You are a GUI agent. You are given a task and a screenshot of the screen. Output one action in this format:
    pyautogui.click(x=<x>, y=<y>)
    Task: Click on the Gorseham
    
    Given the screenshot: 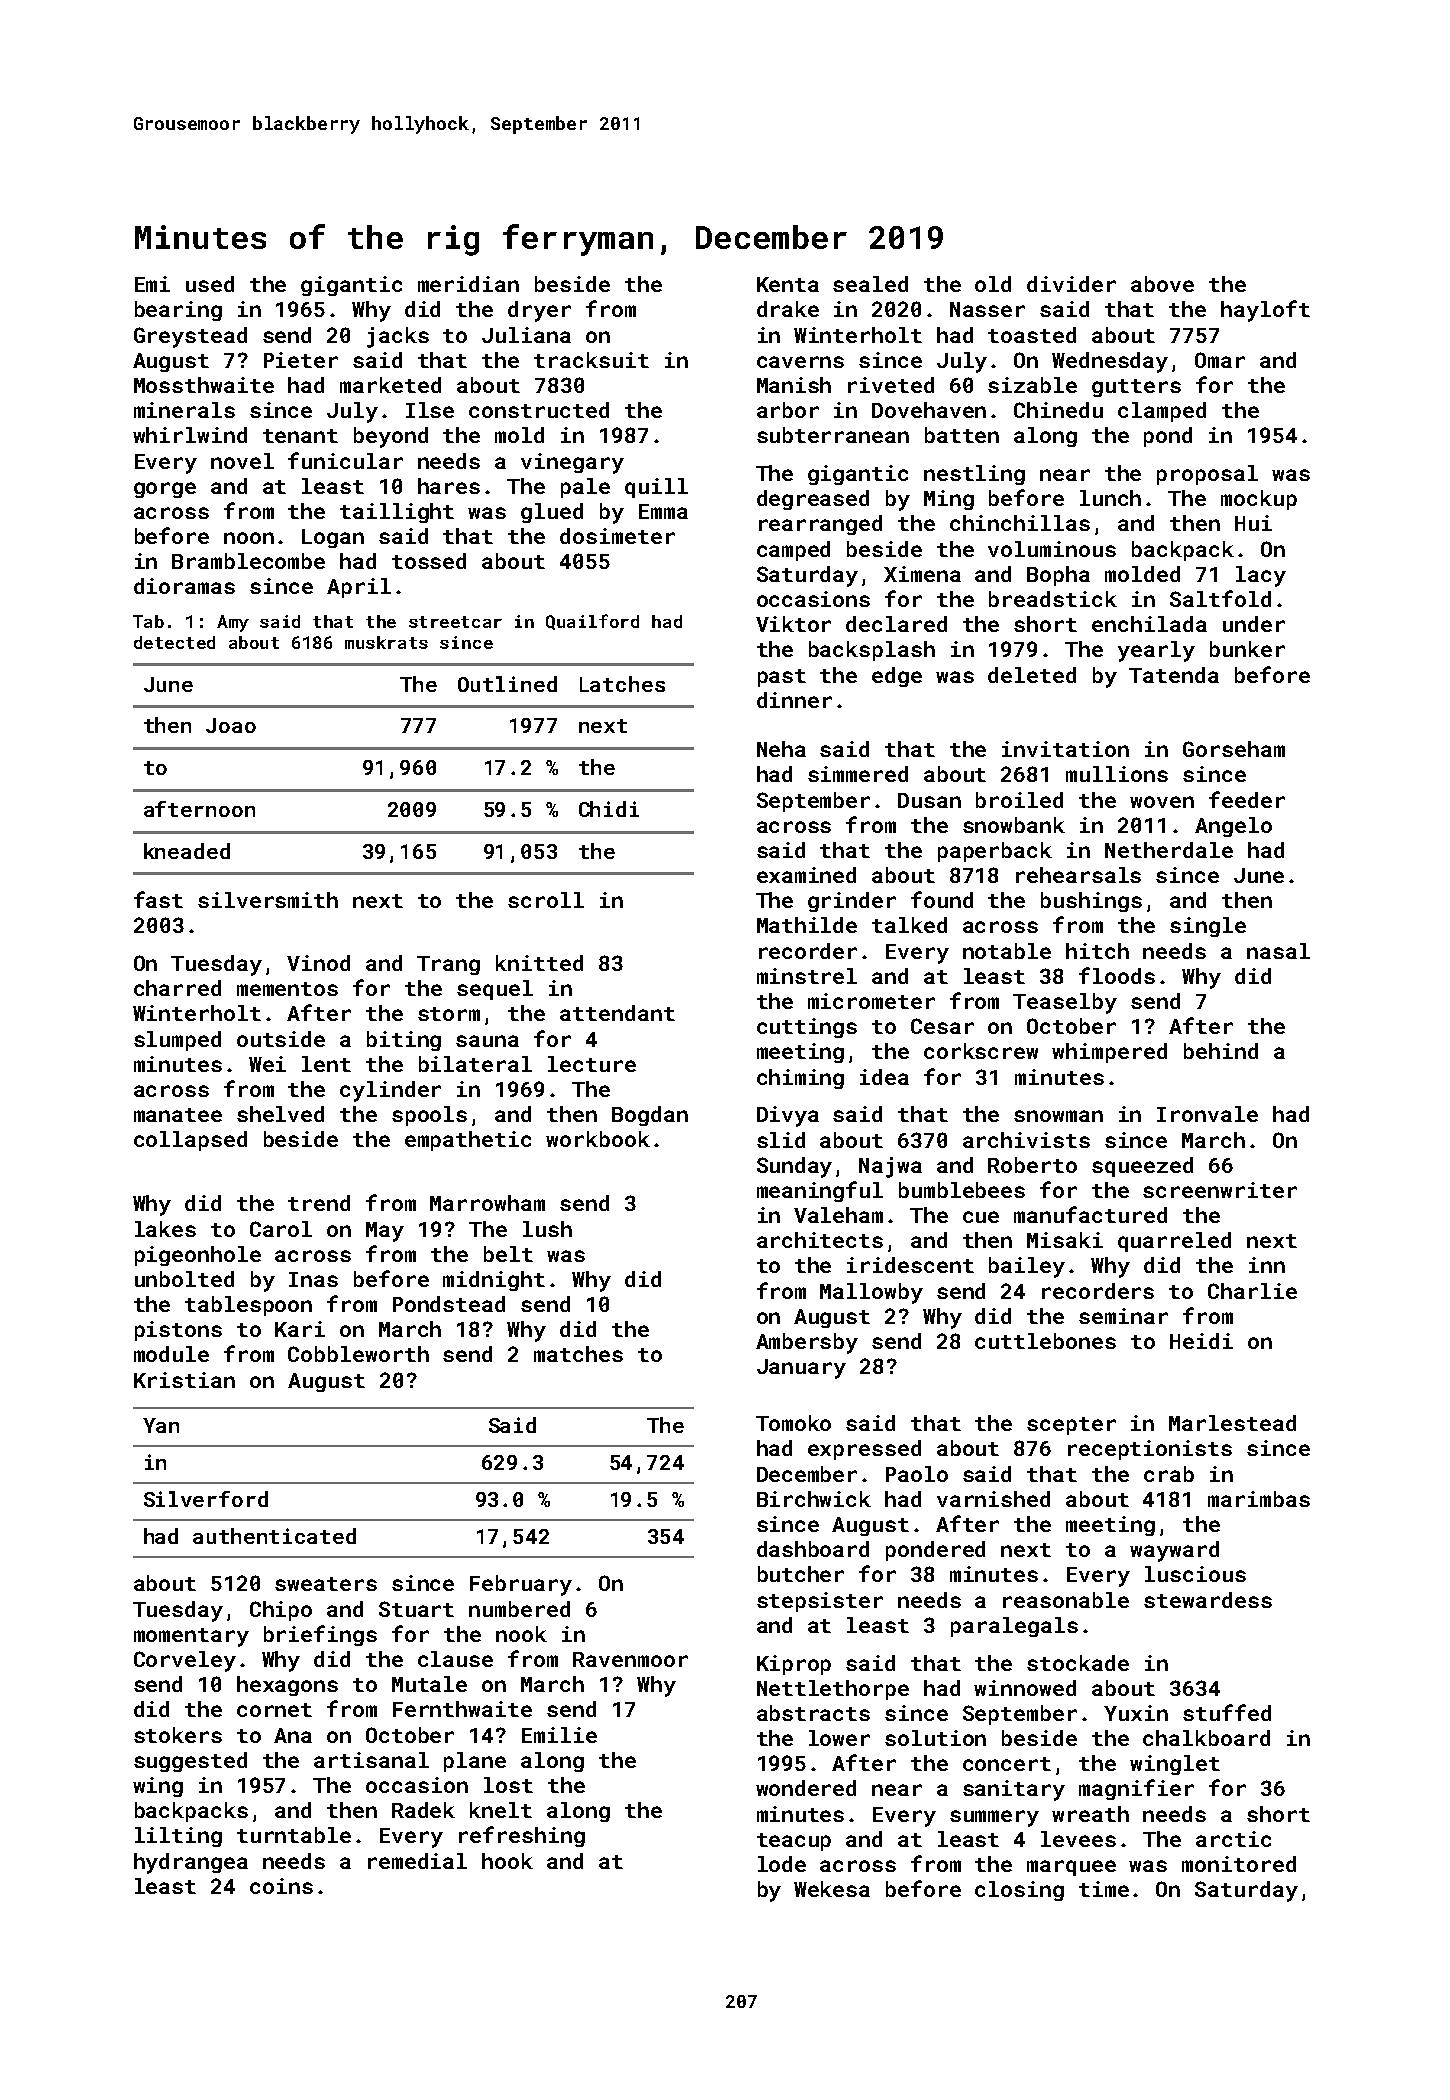 What is the action you would take?
    pyautogui.click(x=1234, y=749)
